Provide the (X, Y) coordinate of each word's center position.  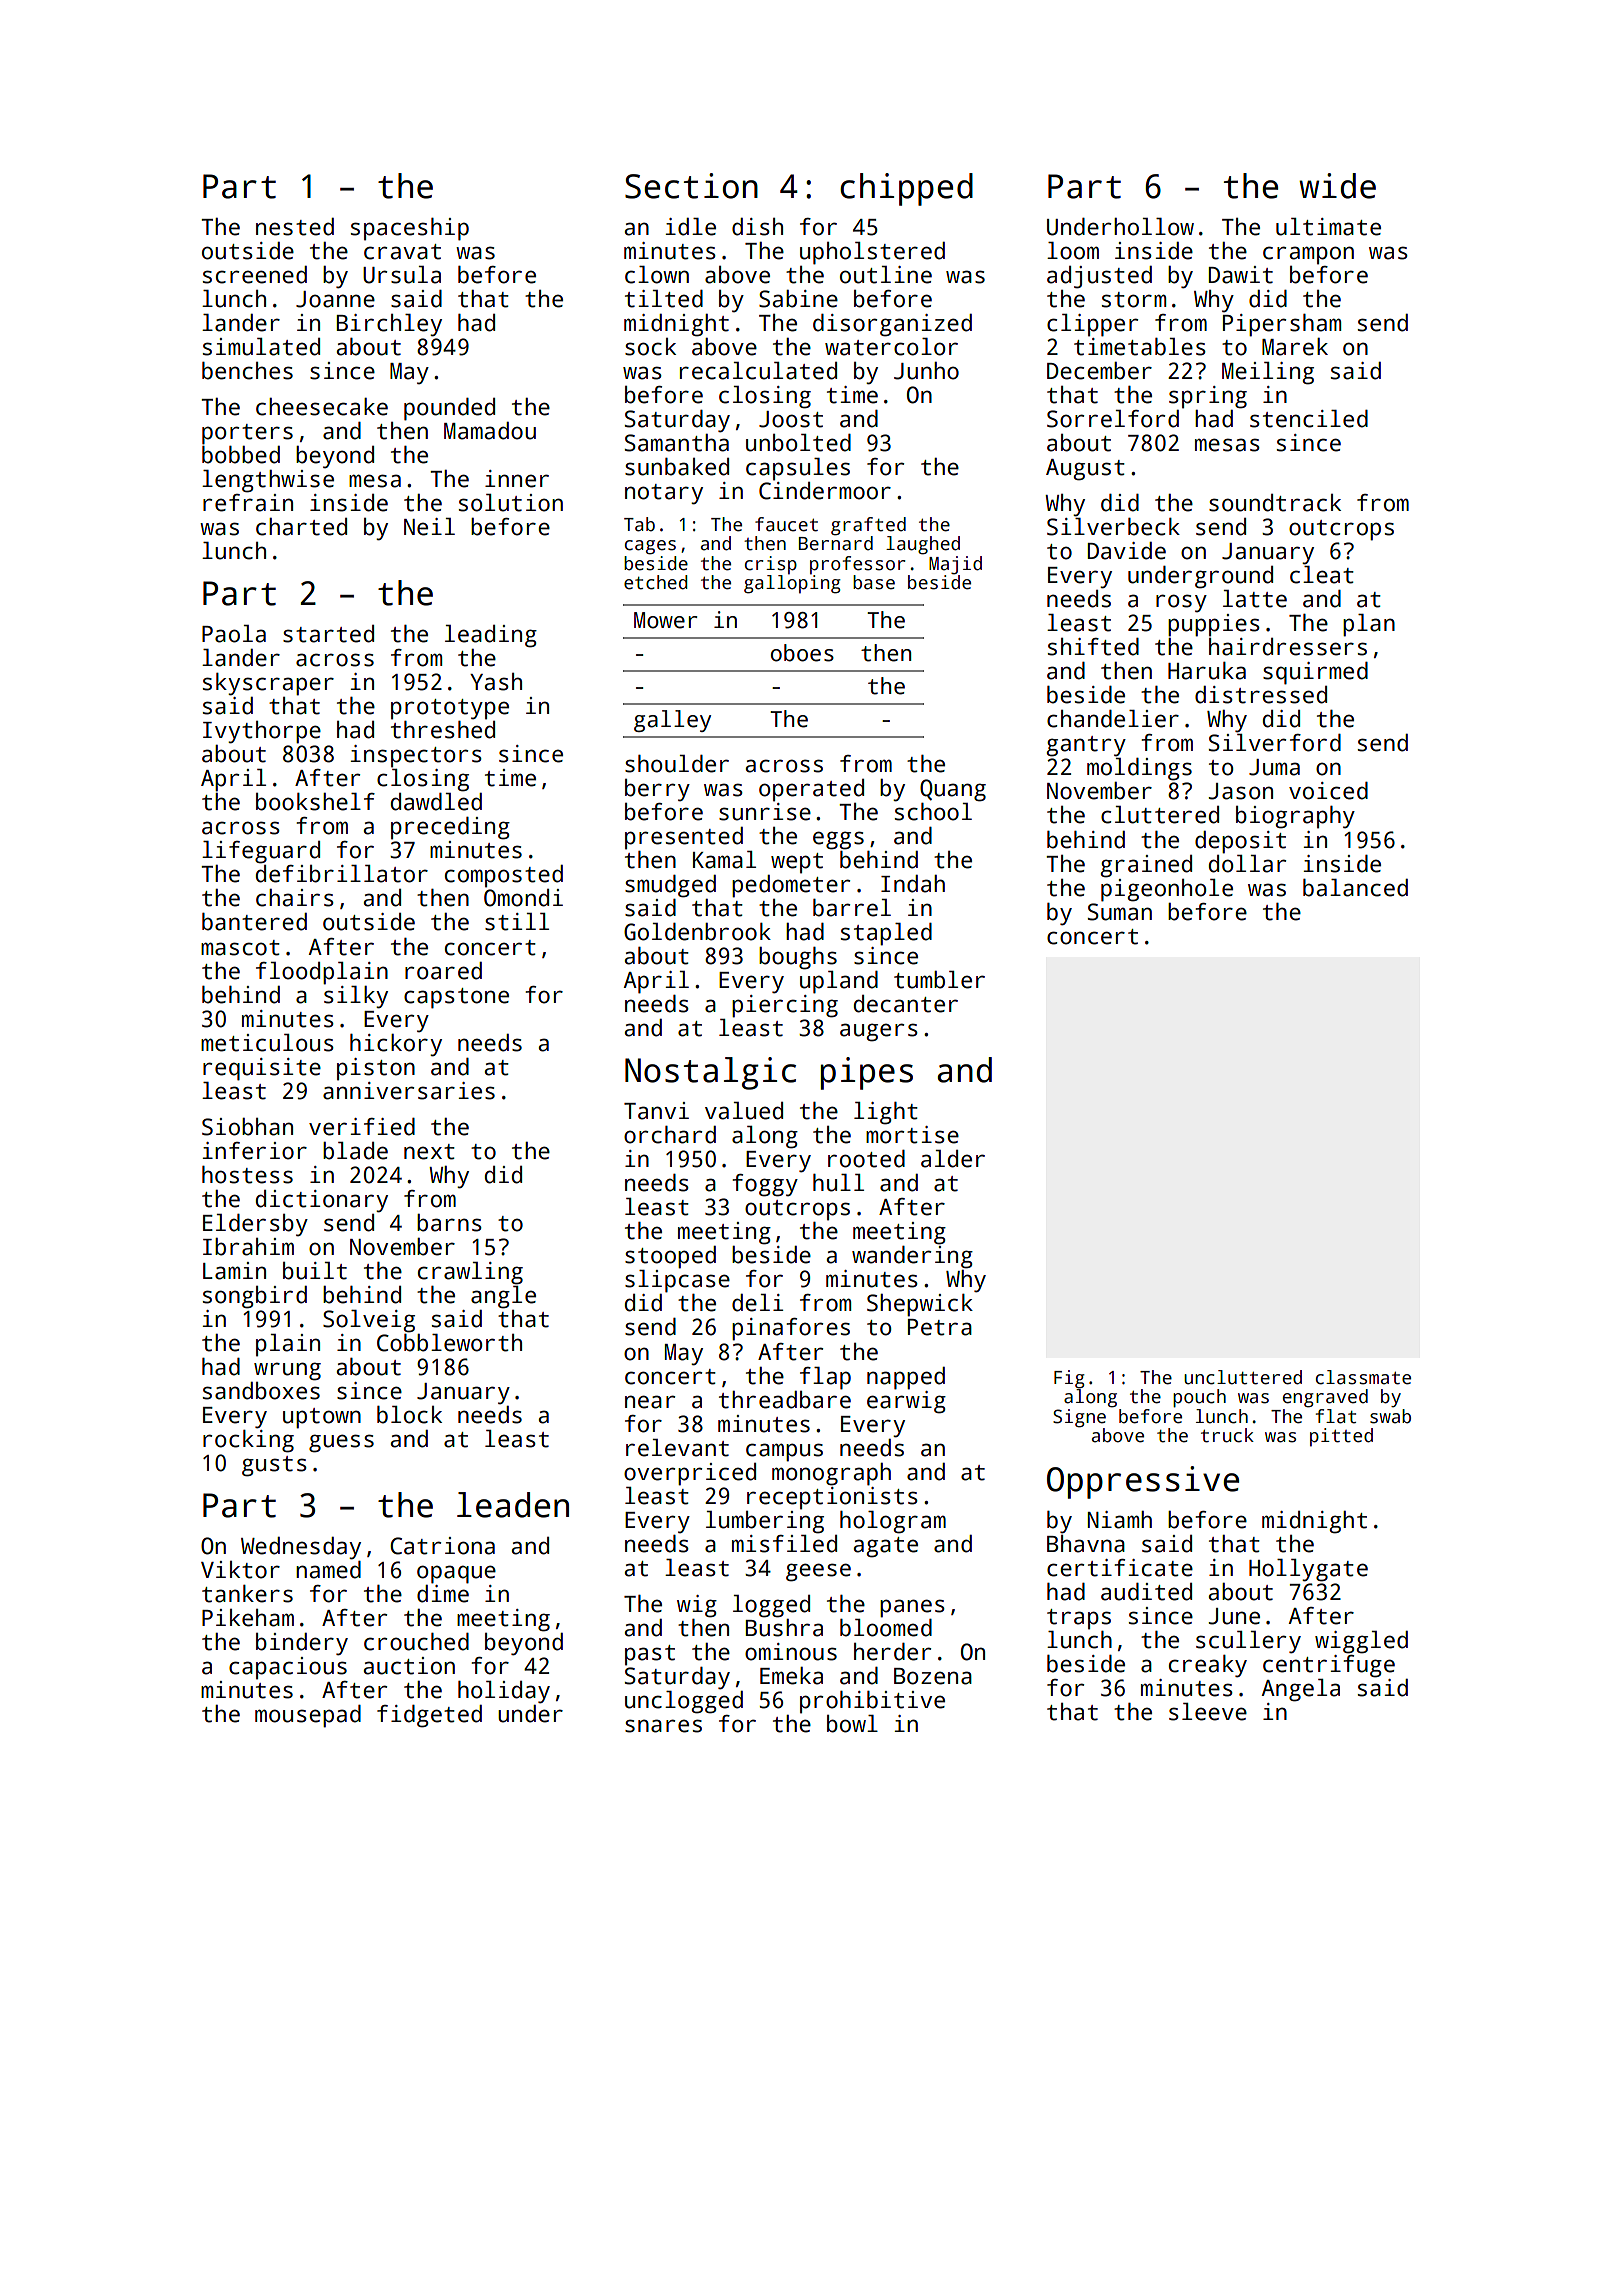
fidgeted (429, 1716)
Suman (1120, 912)
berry (657, 790)
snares (663, 1726)
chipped (906, 189)
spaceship (410, 229)
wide (1337, 186)
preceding (450, 828)
